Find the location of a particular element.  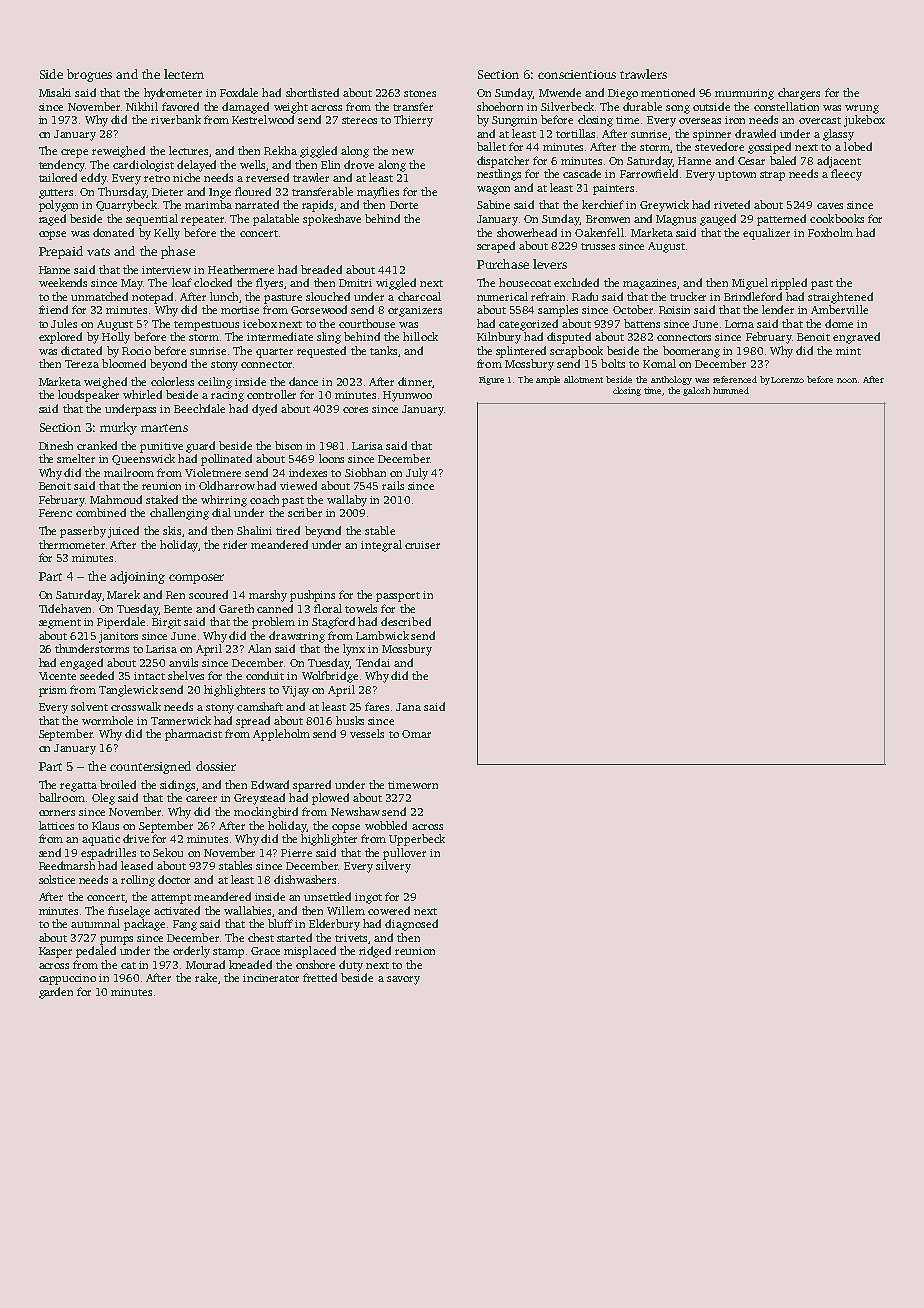

wiggled is located at coordinates (396, 284).
